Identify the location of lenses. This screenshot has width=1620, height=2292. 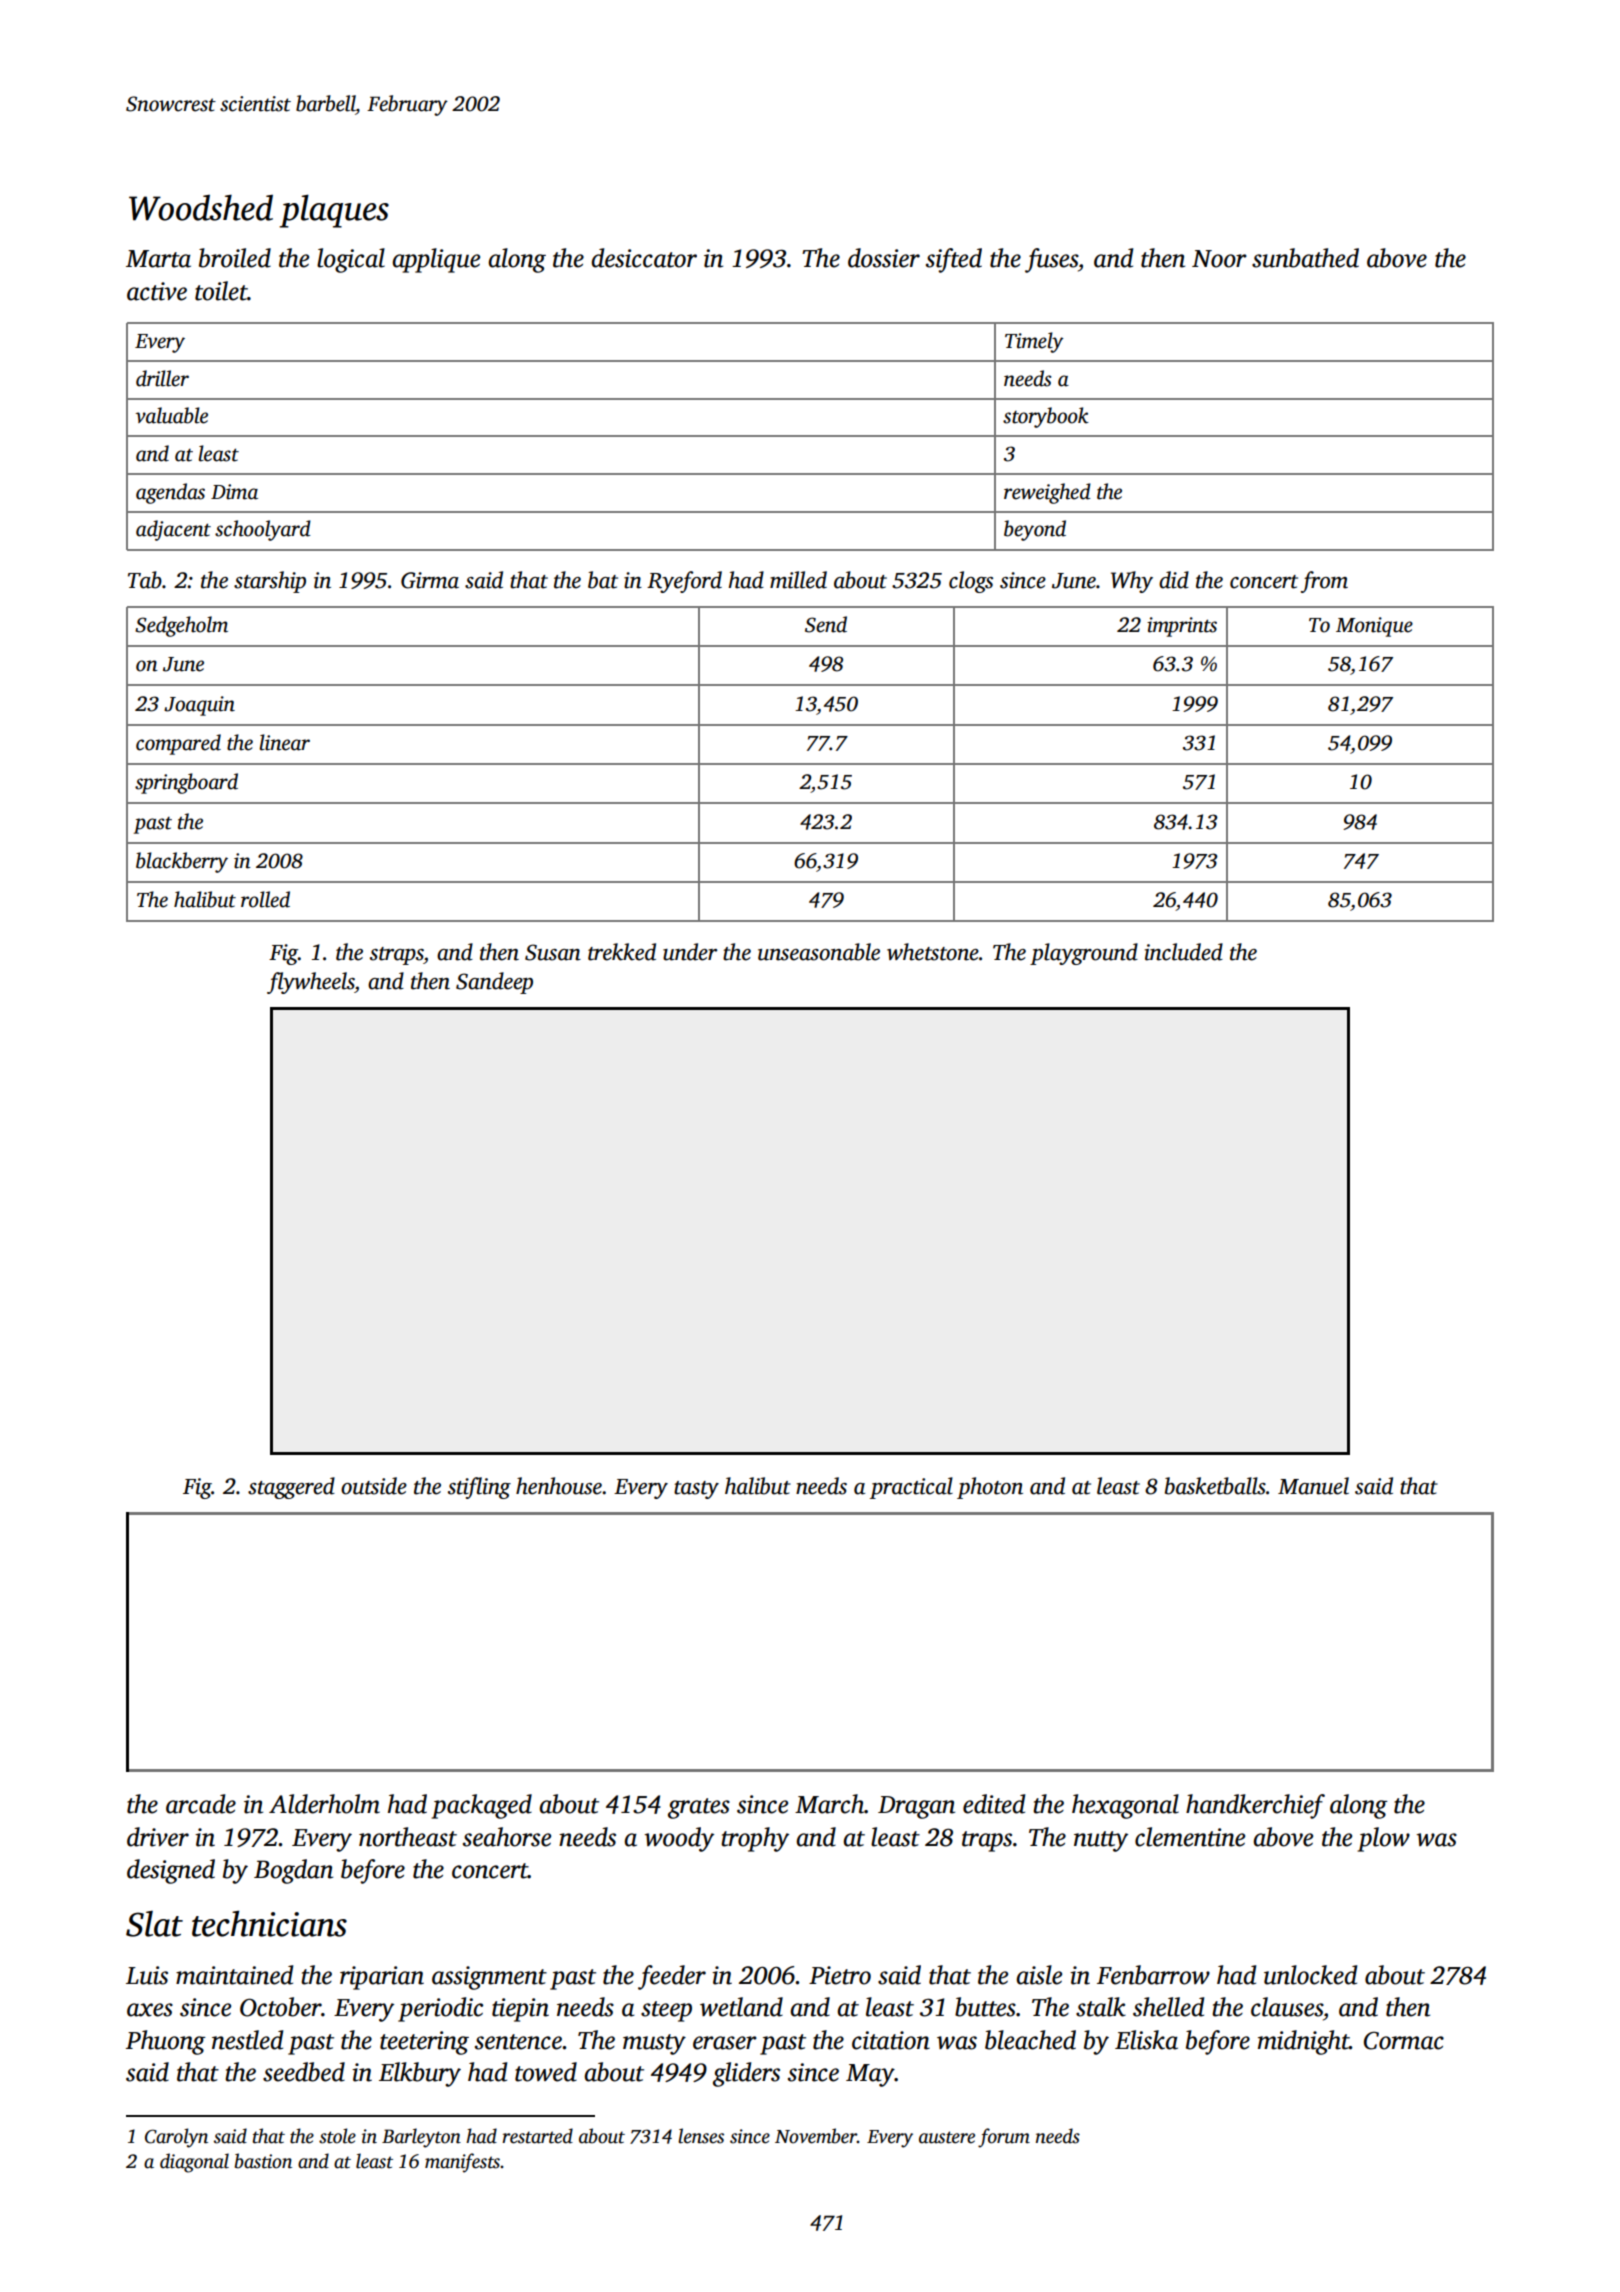
(701, 2136).
